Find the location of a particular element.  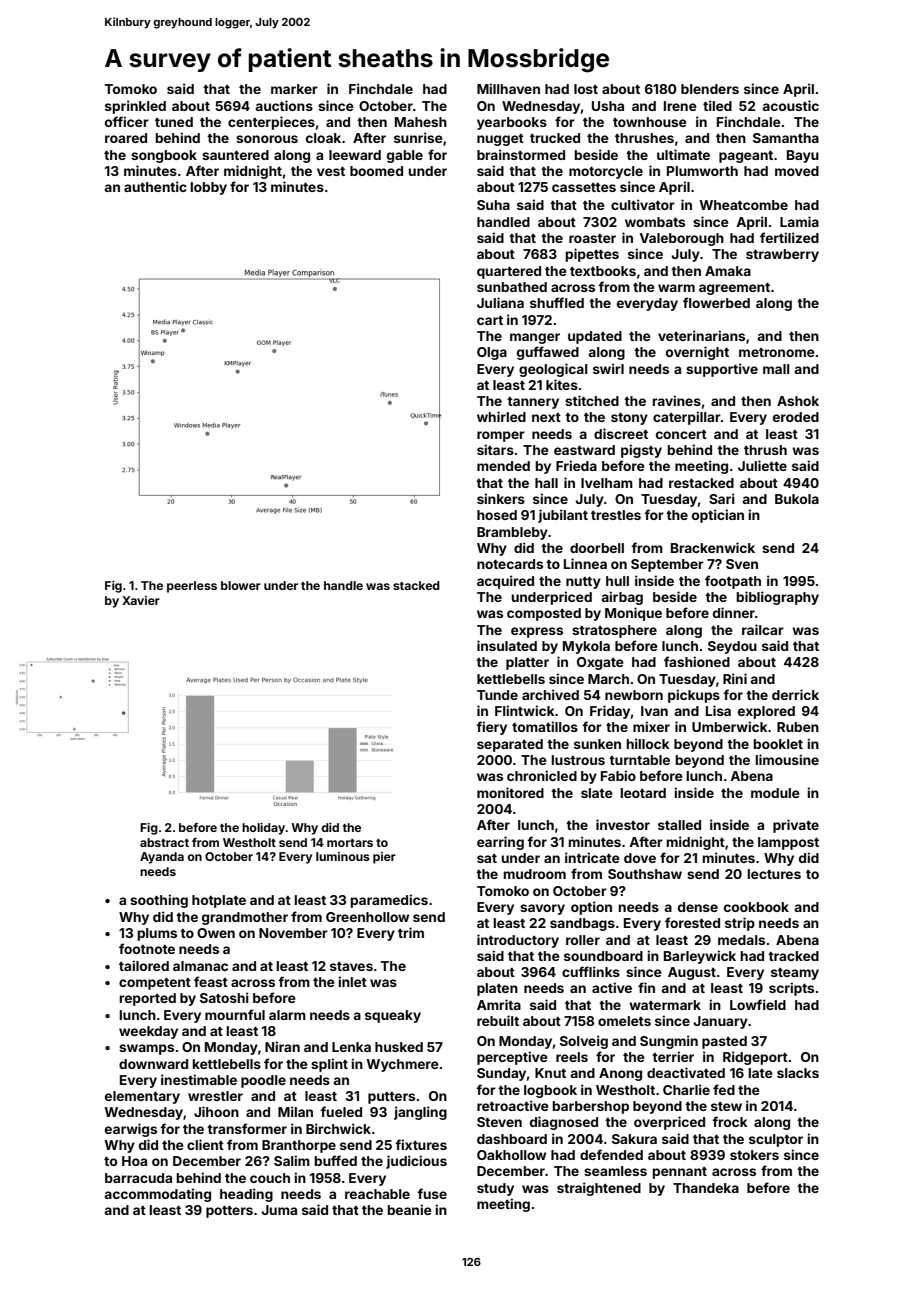

townhouse is located at coordinates (650, 122).
